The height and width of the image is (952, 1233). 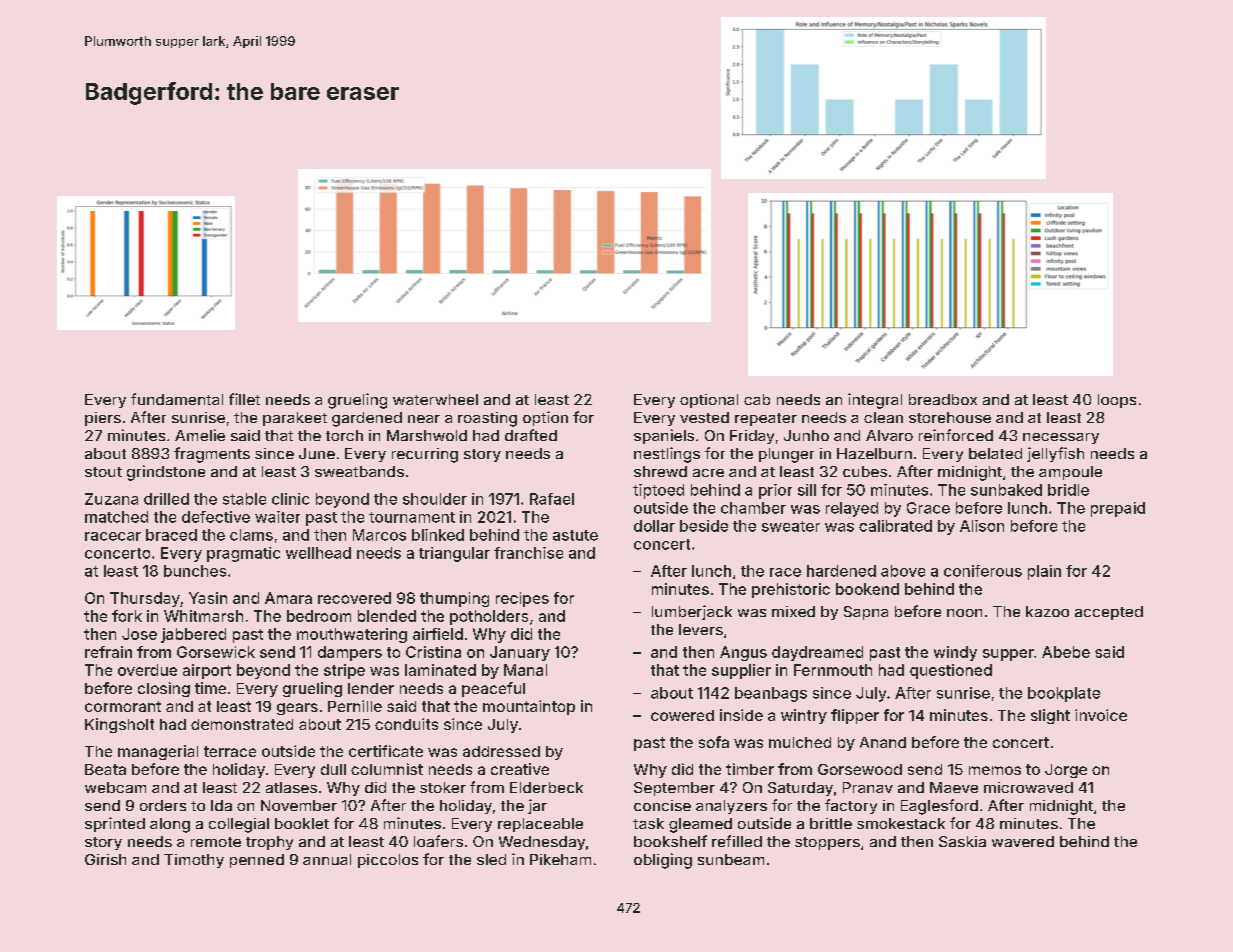 What do you see at coordinates (955, 653) in the image?
I see `windy` at bounding box center [955, 653].
